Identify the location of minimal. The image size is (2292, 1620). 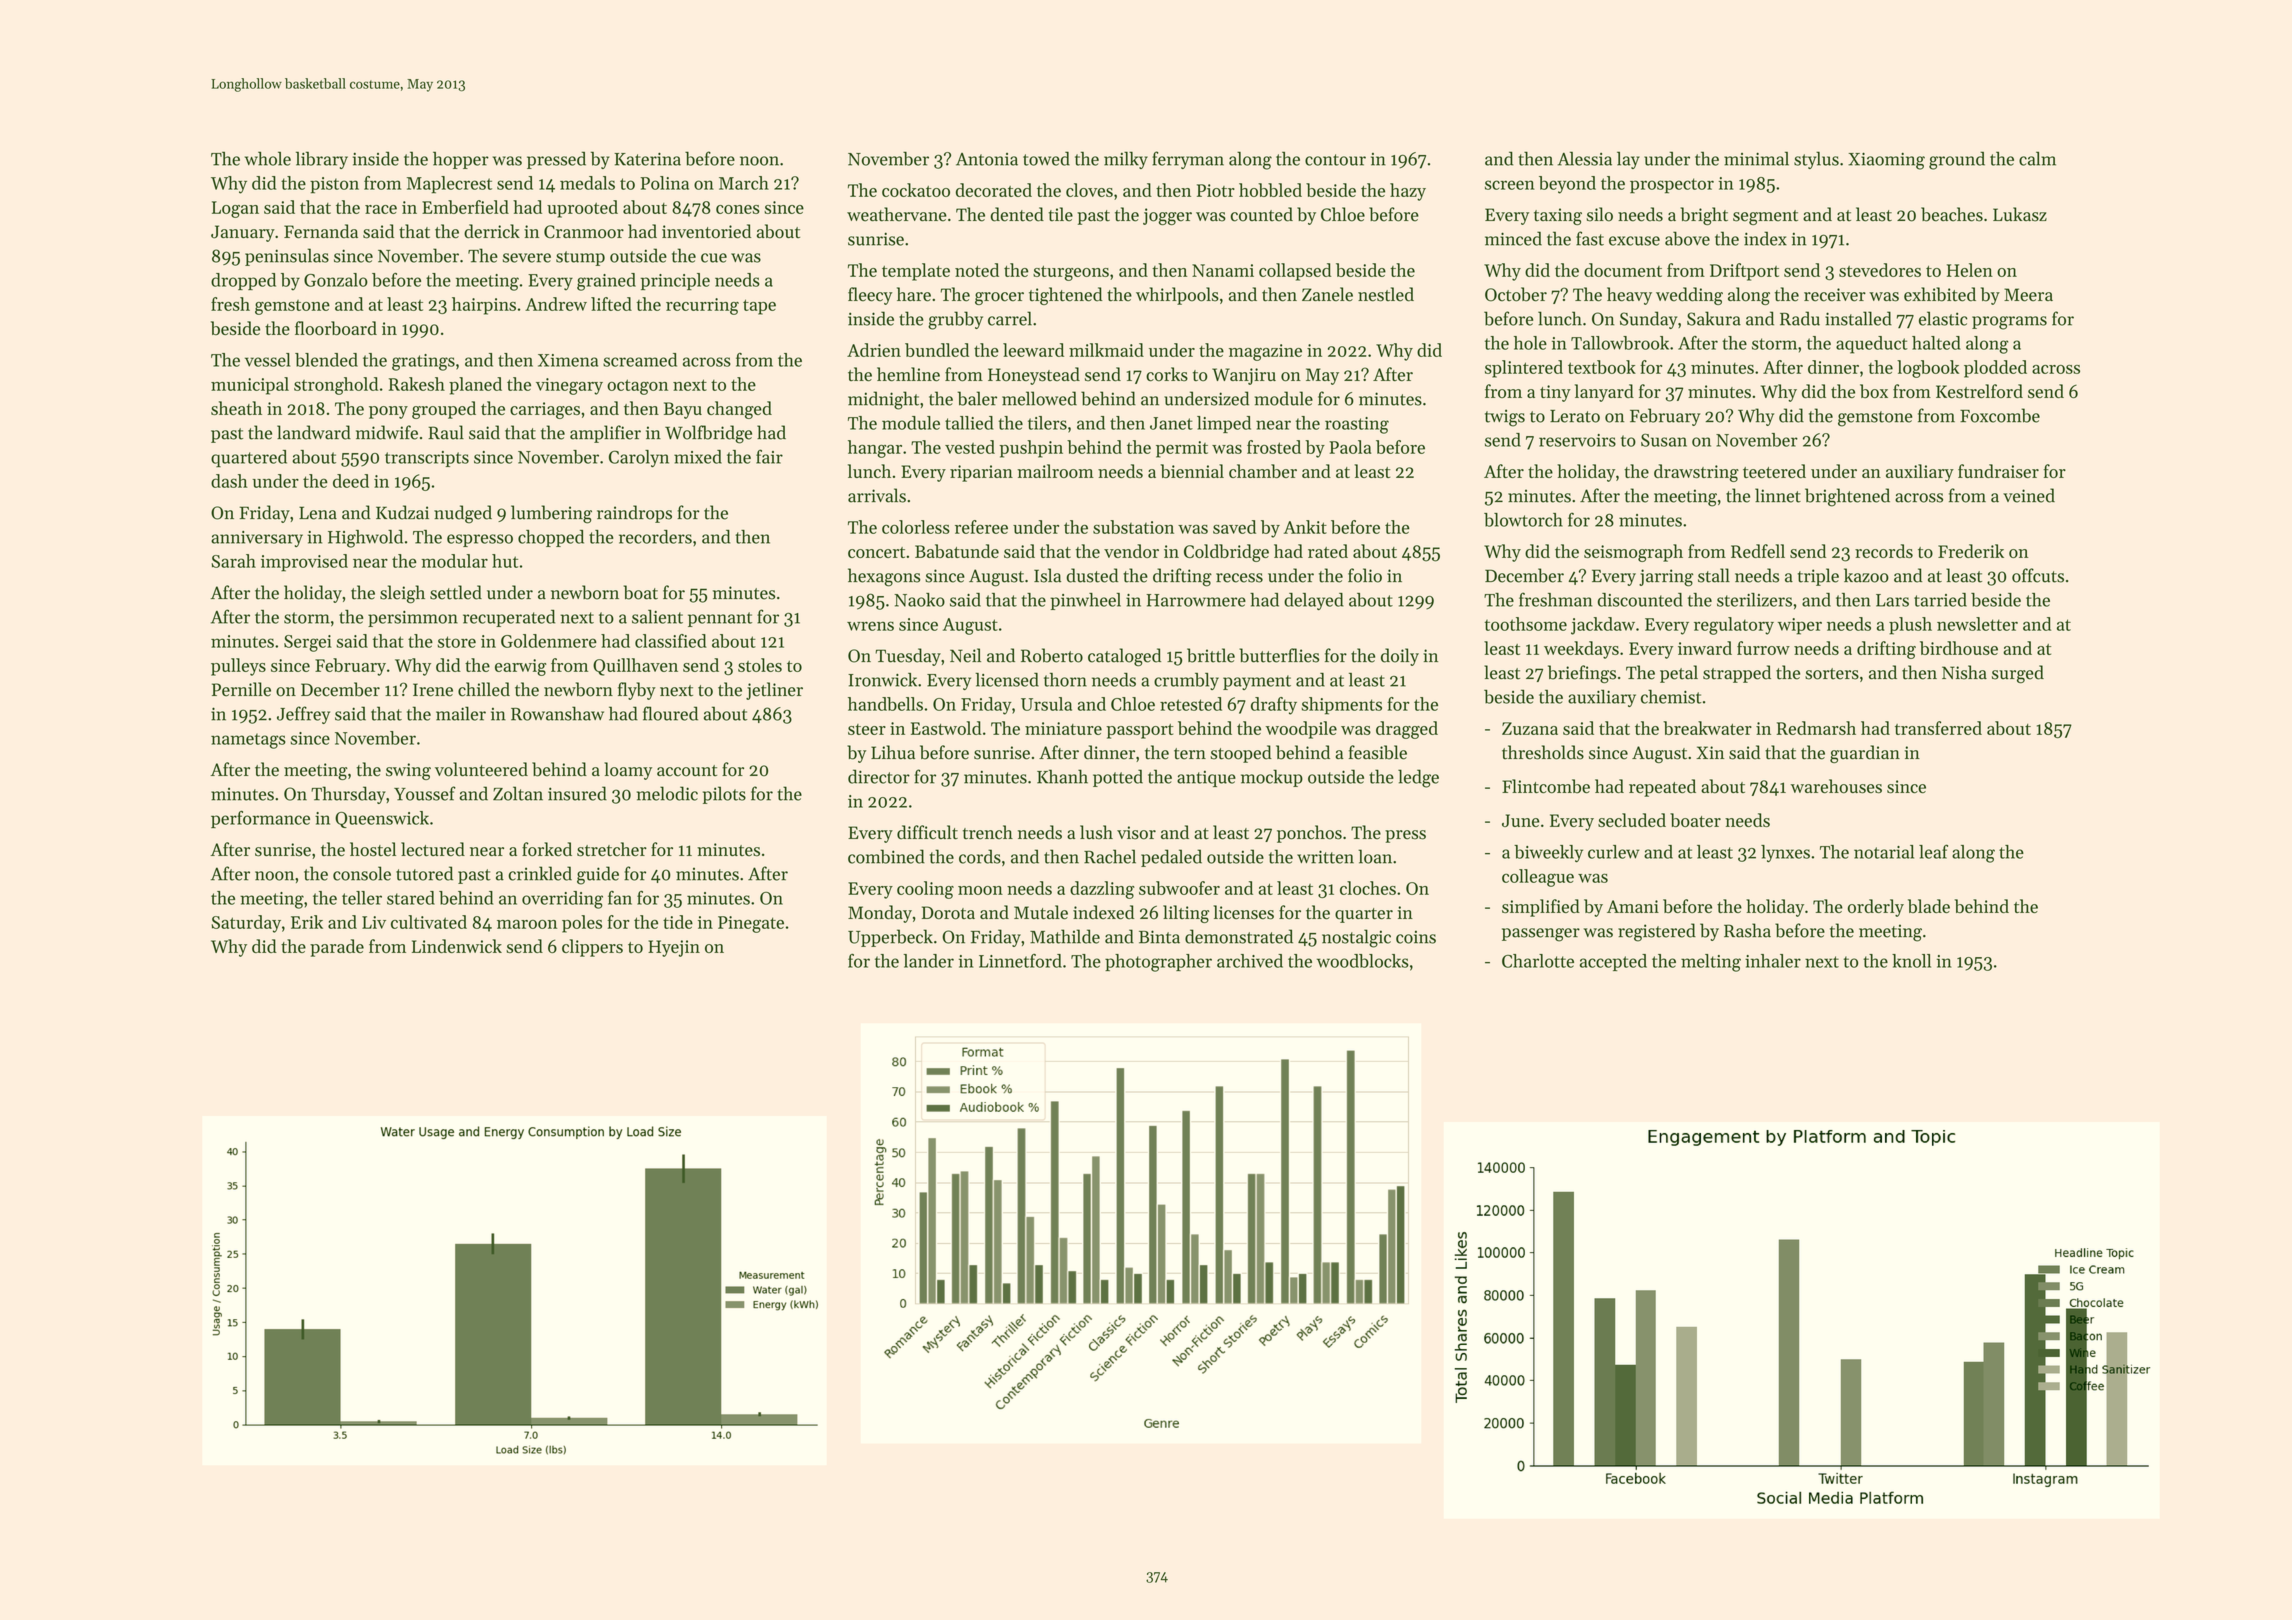
(1756, 159).
